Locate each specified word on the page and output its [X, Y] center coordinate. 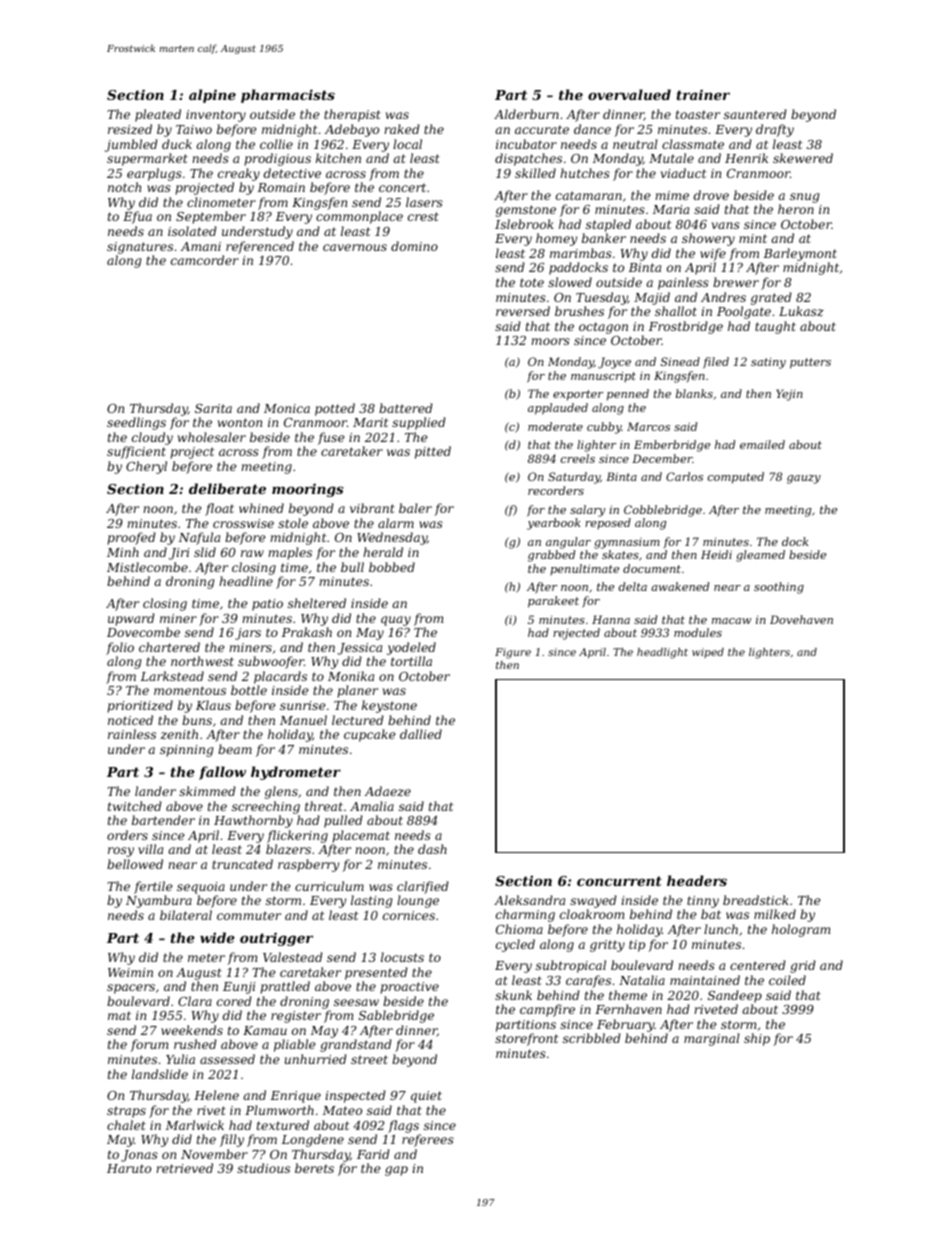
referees [428, 1140]
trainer [703, 94]
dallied [421, 734]
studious [263, 1168]
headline [246, 581]
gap [396, 1171]
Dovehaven [801, 619]
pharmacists [288, 96]
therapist [352, 115]
